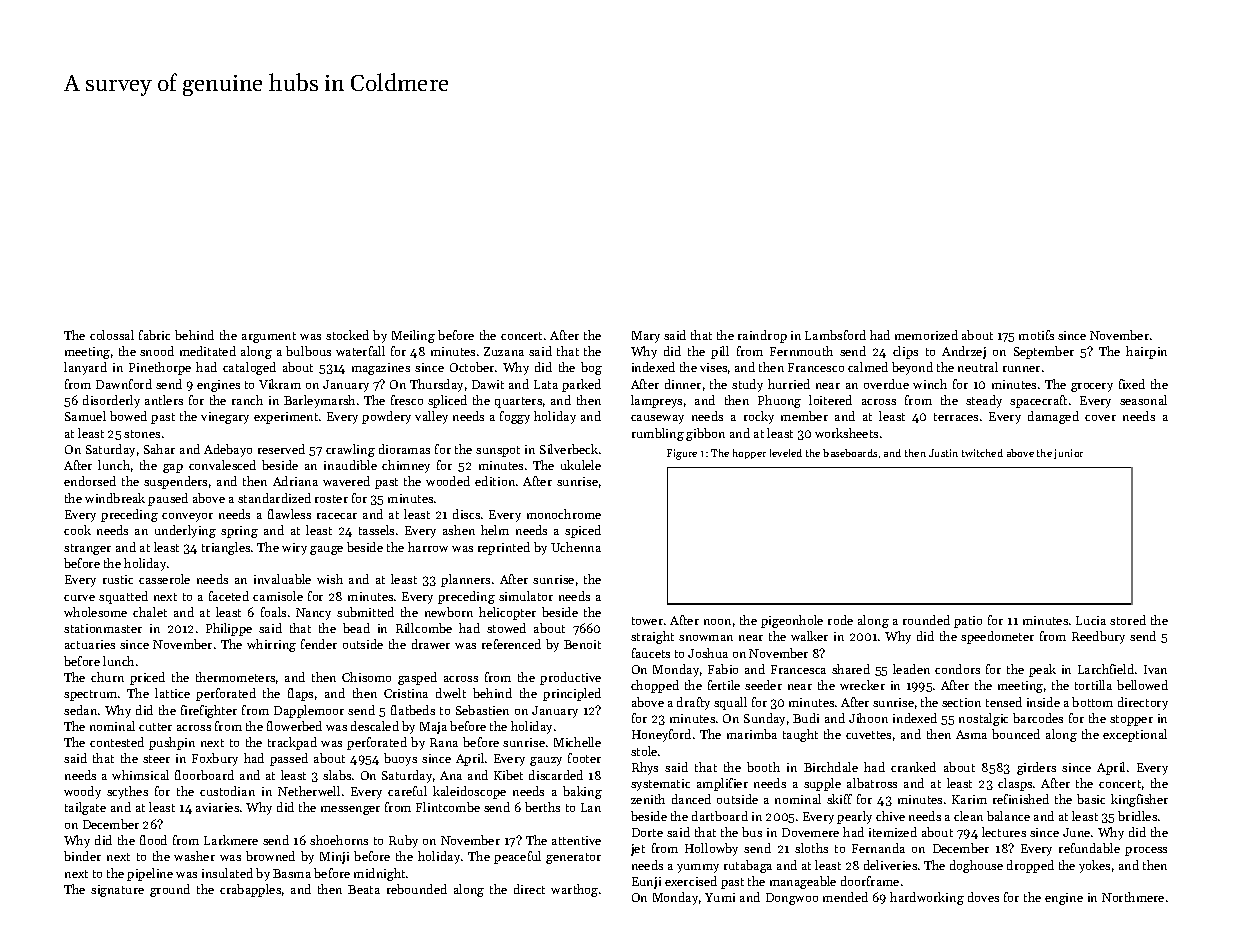 Image resolution: width=1233 pixels, height=952 pixels. Describe the element at coordinates (691, 881) in the screenshot. I see `exercised` at that location.
